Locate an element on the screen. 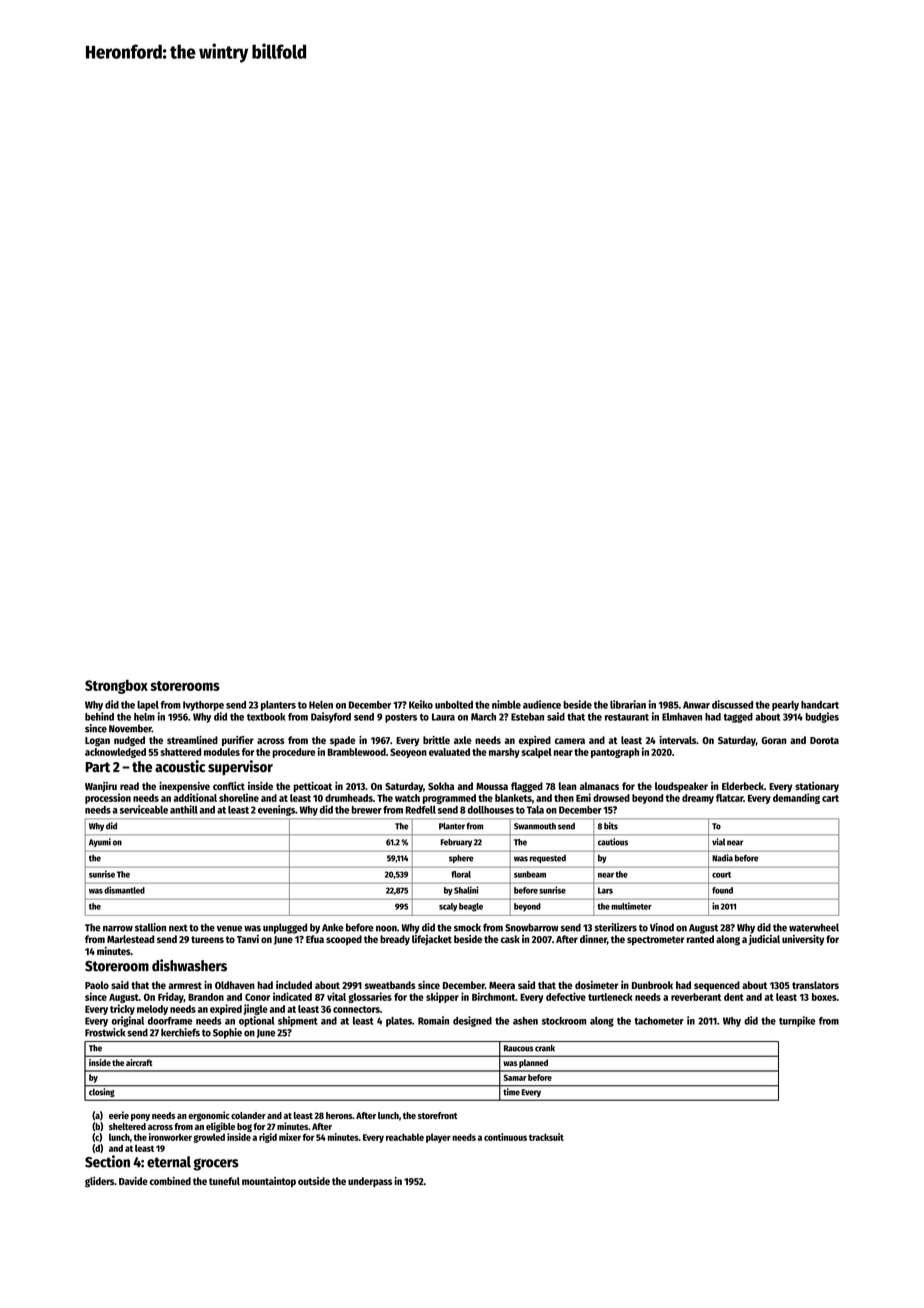  stallion is located at coordinates (150, 927).
